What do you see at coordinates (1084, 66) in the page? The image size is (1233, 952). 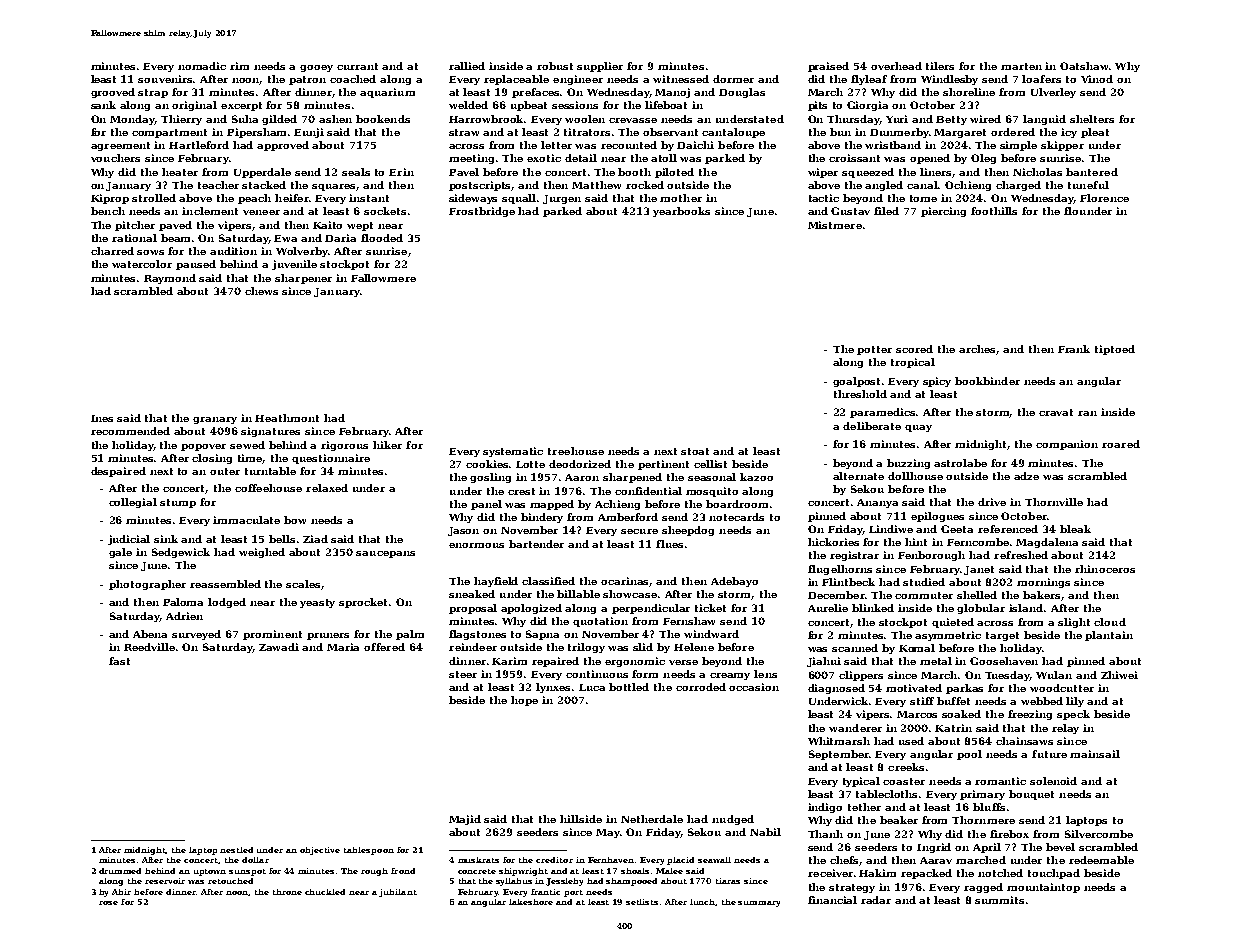 I see `Oatshaw` at bounding box center [1084, 66].
